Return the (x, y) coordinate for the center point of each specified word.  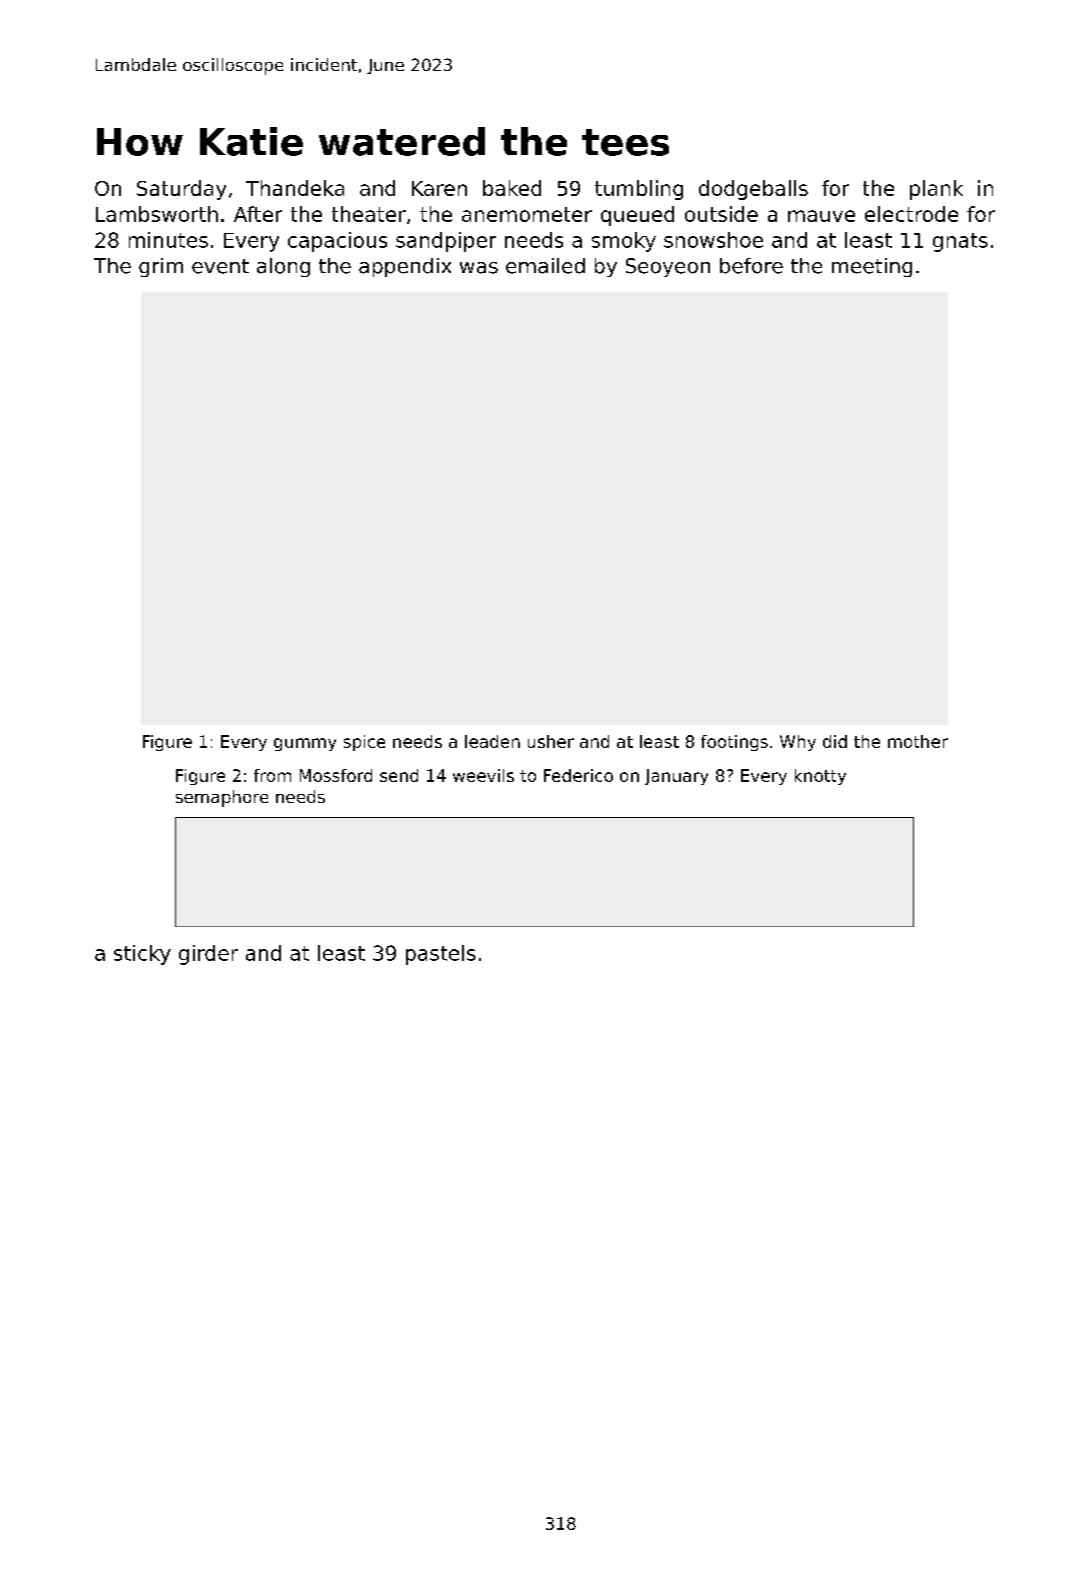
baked (512, 188)
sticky (142, 955)
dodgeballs (753, 190)
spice (364, 743)
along (283, 267)
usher (551, 741)
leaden (492, 741)
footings (734, 743)
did (835, 741)
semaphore (222, 798)
